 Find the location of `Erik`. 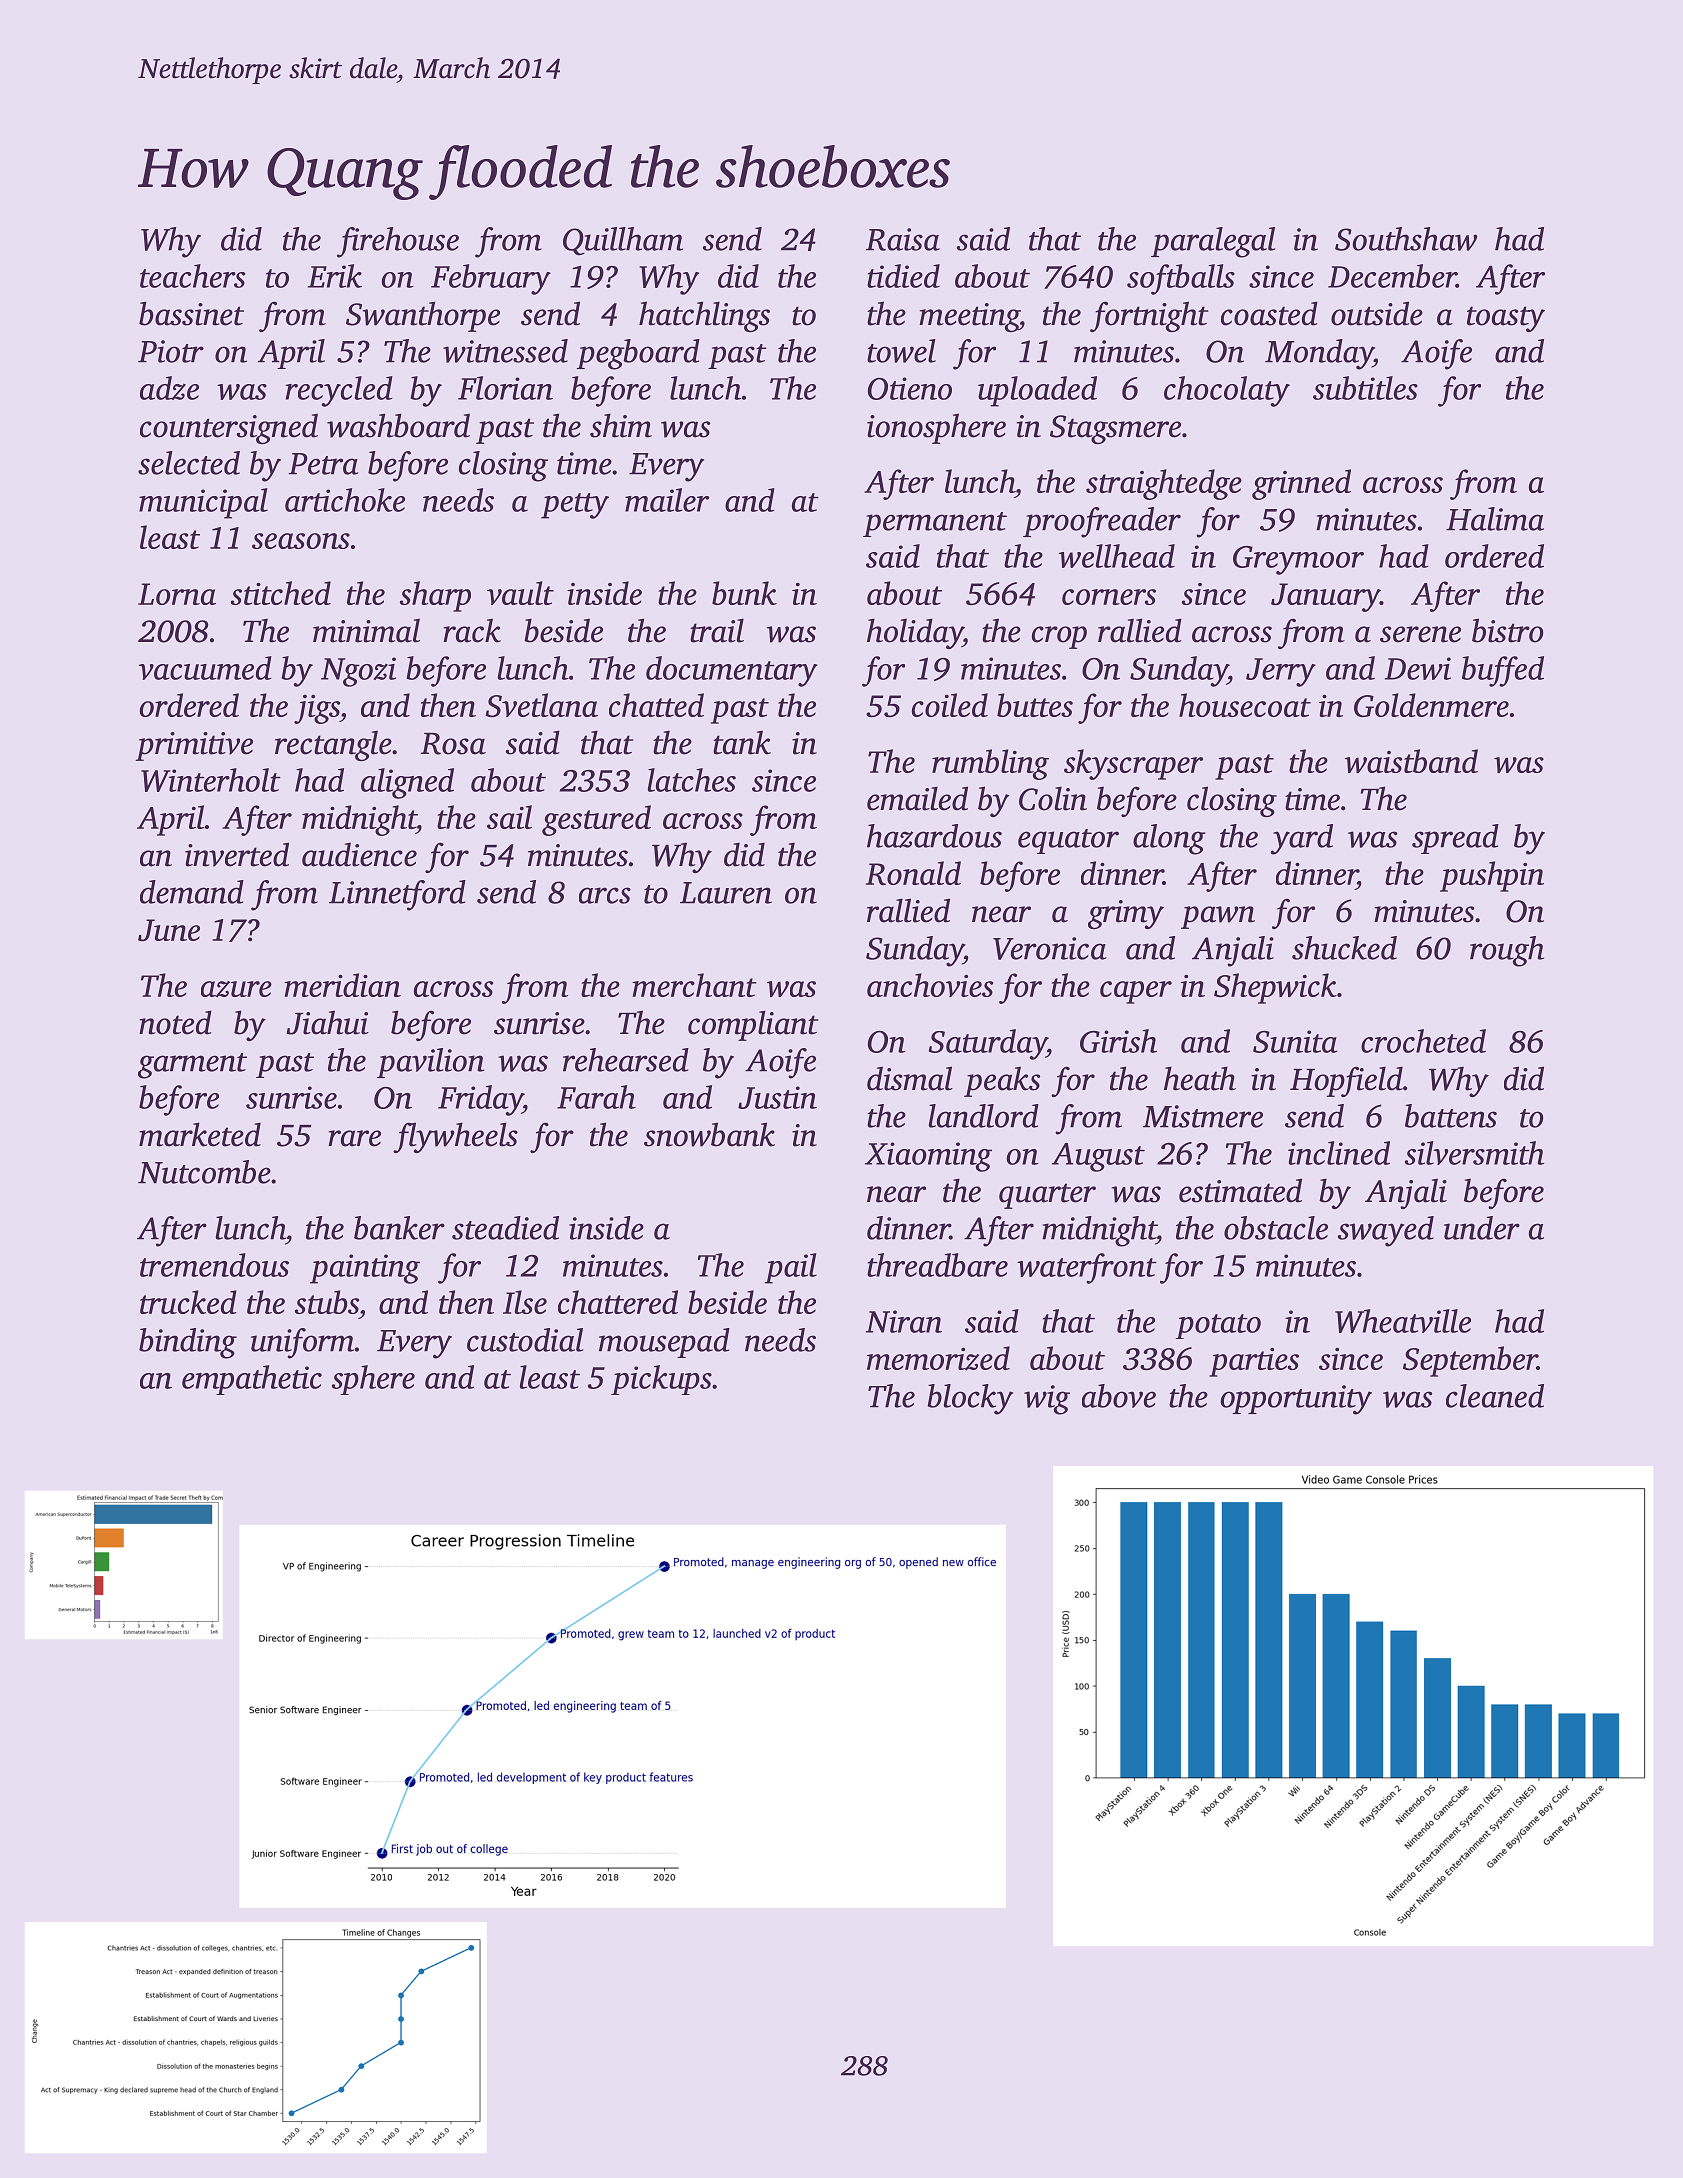

Erik is located at coordinates (335, 276).
